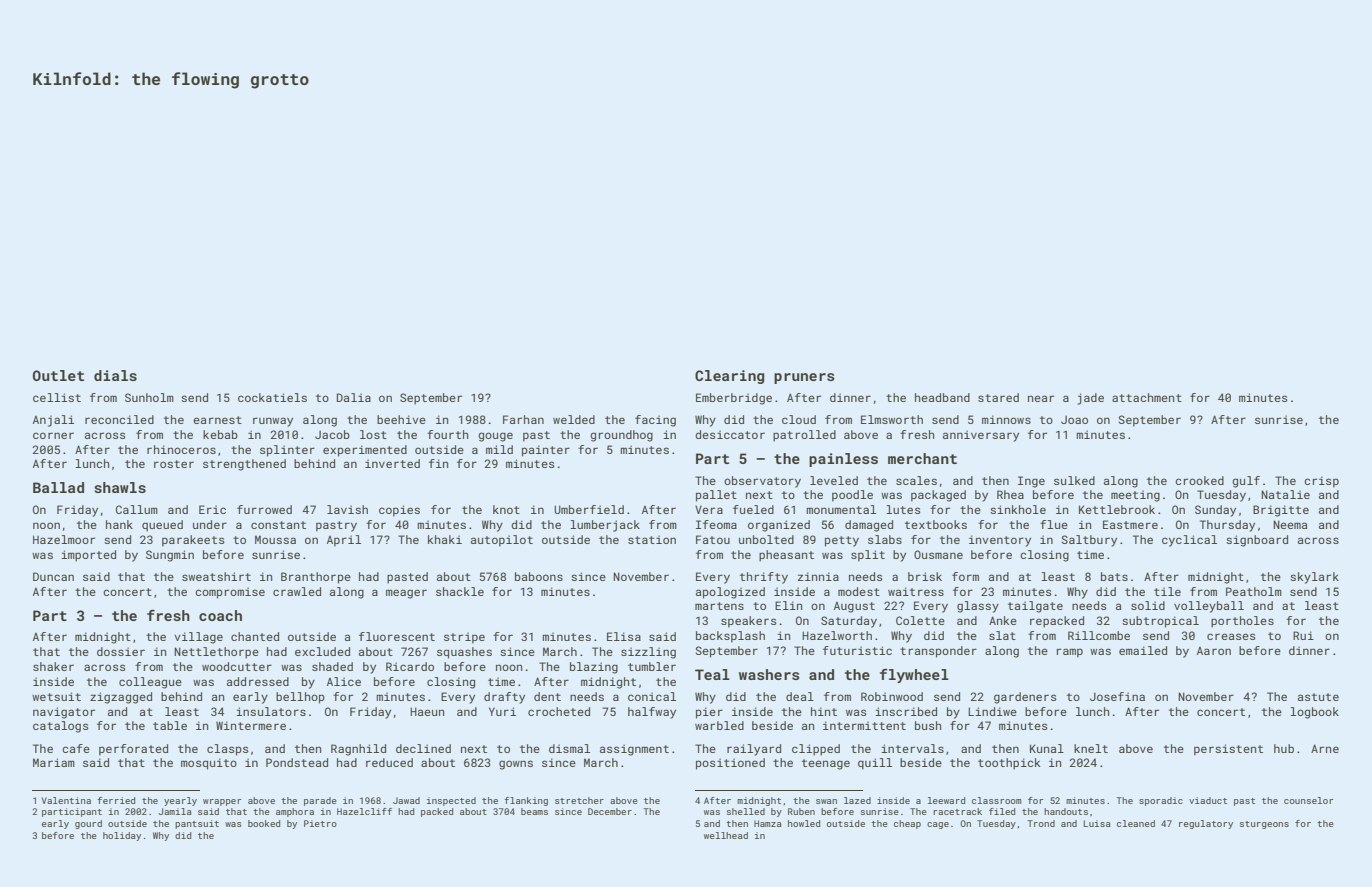 The width and height of the page is (1372, 887). Describe the element at coordinates (1074, 419) in the page. I see `Joao` at that location.
